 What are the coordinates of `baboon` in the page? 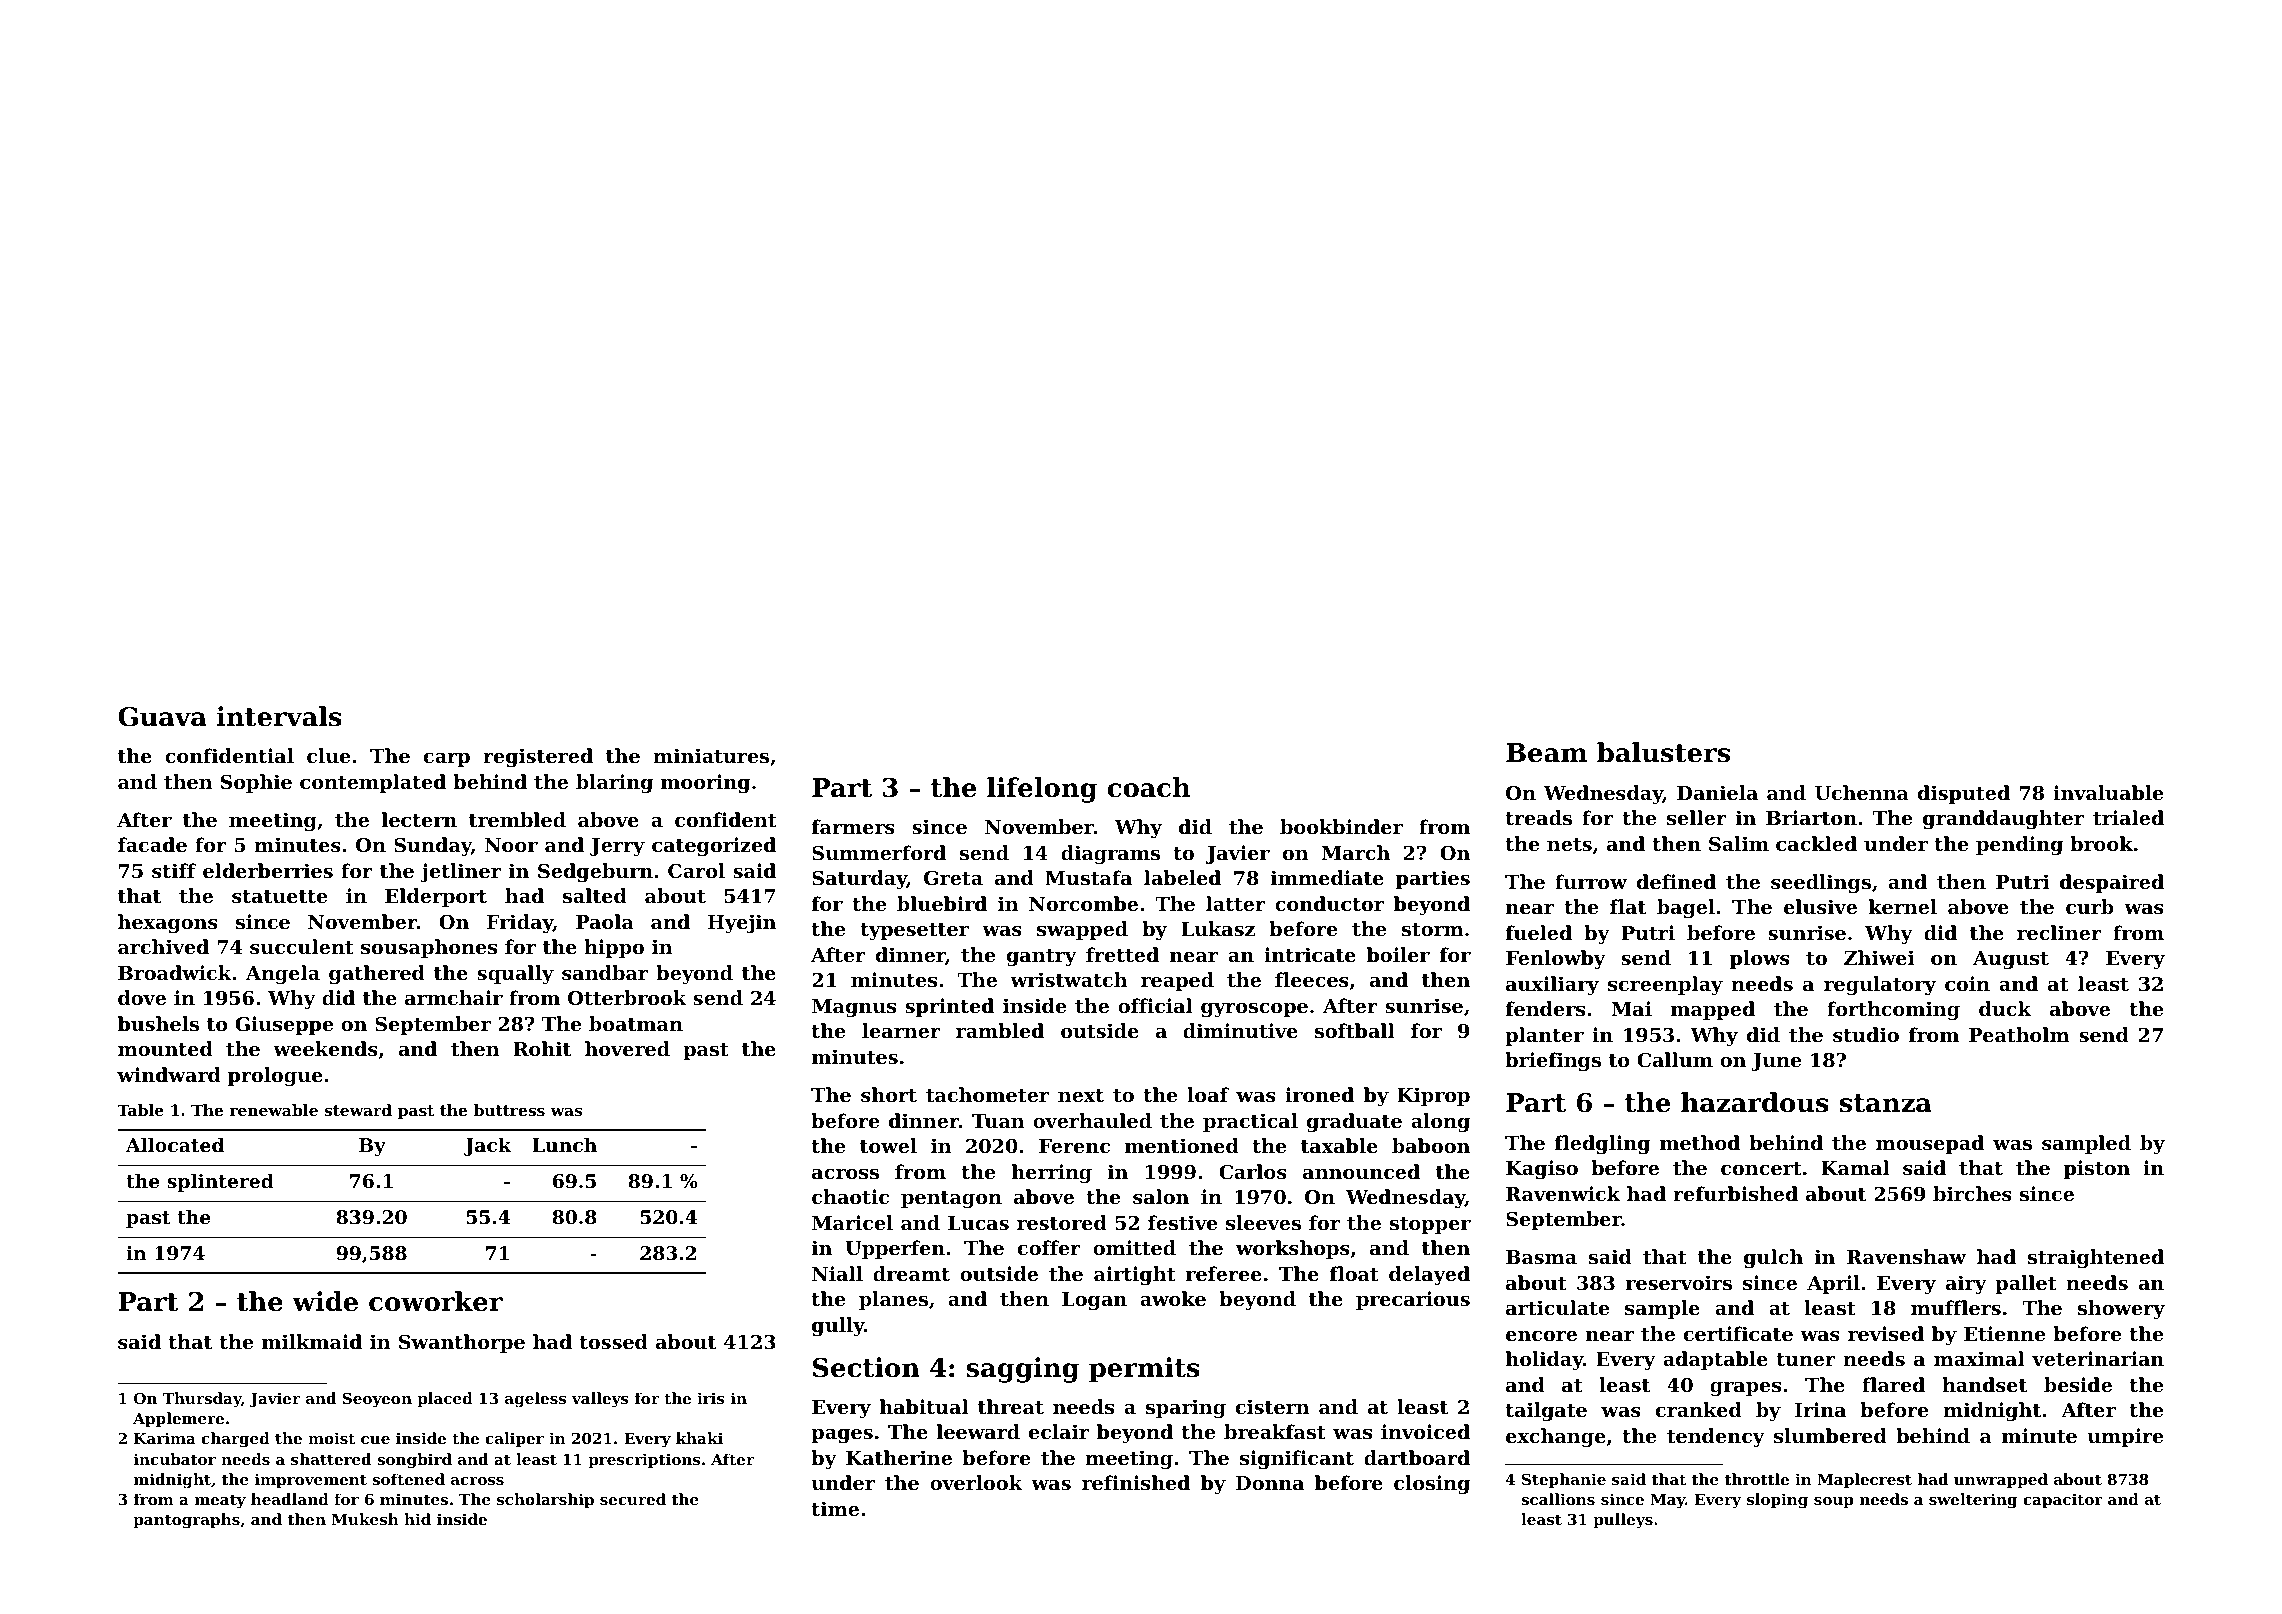 It's located at (1431, 1145).
